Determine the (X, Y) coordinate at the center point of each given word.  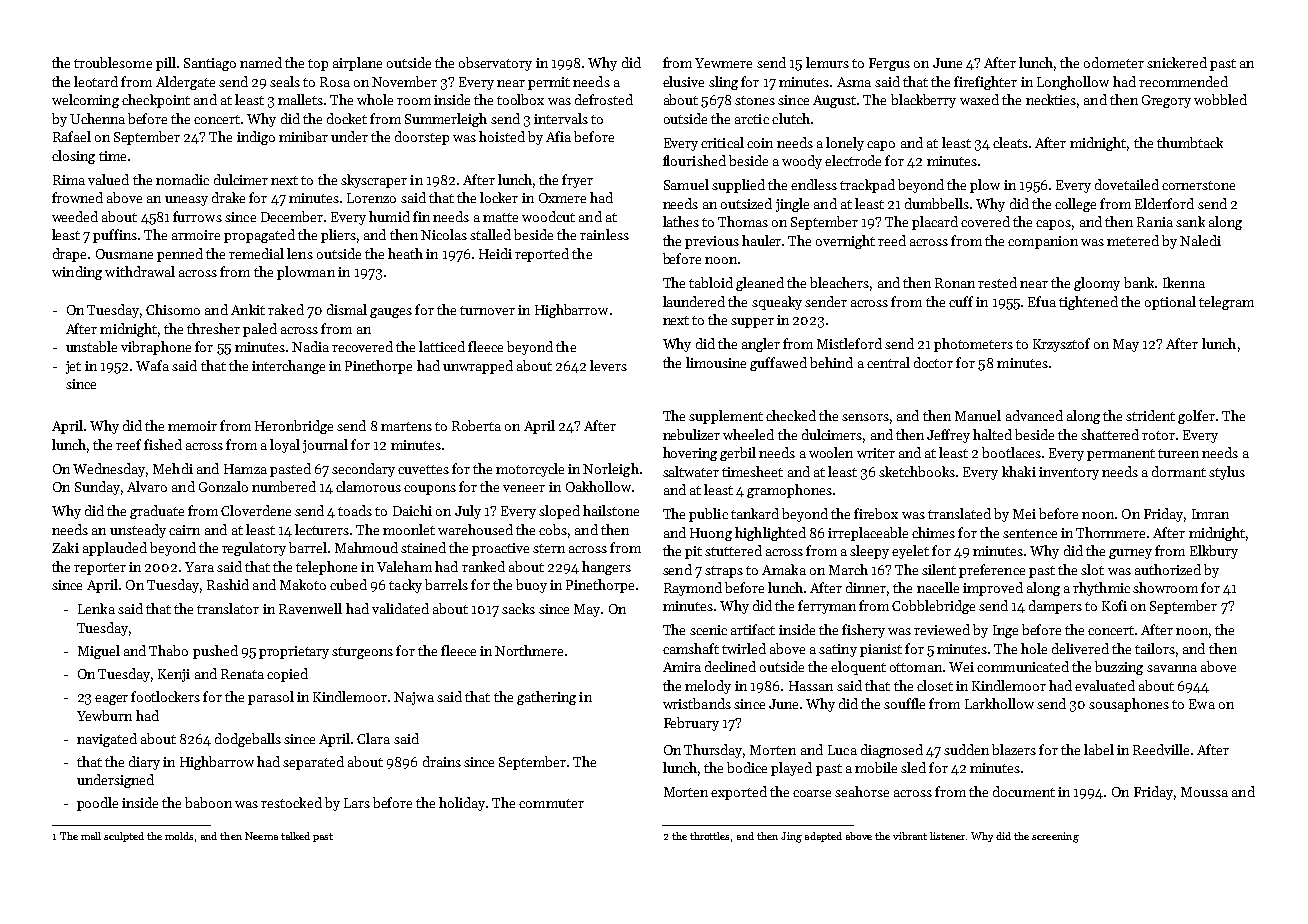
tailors (1155, 648)
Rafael (72, 136)
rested (997, 282)
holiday (462, 804)
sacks (518, 608)
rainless (604, 234)
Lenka (96, 608)
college (1075, 205)
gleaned (760, 284)
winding (77, 273)
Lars (357, 803)
